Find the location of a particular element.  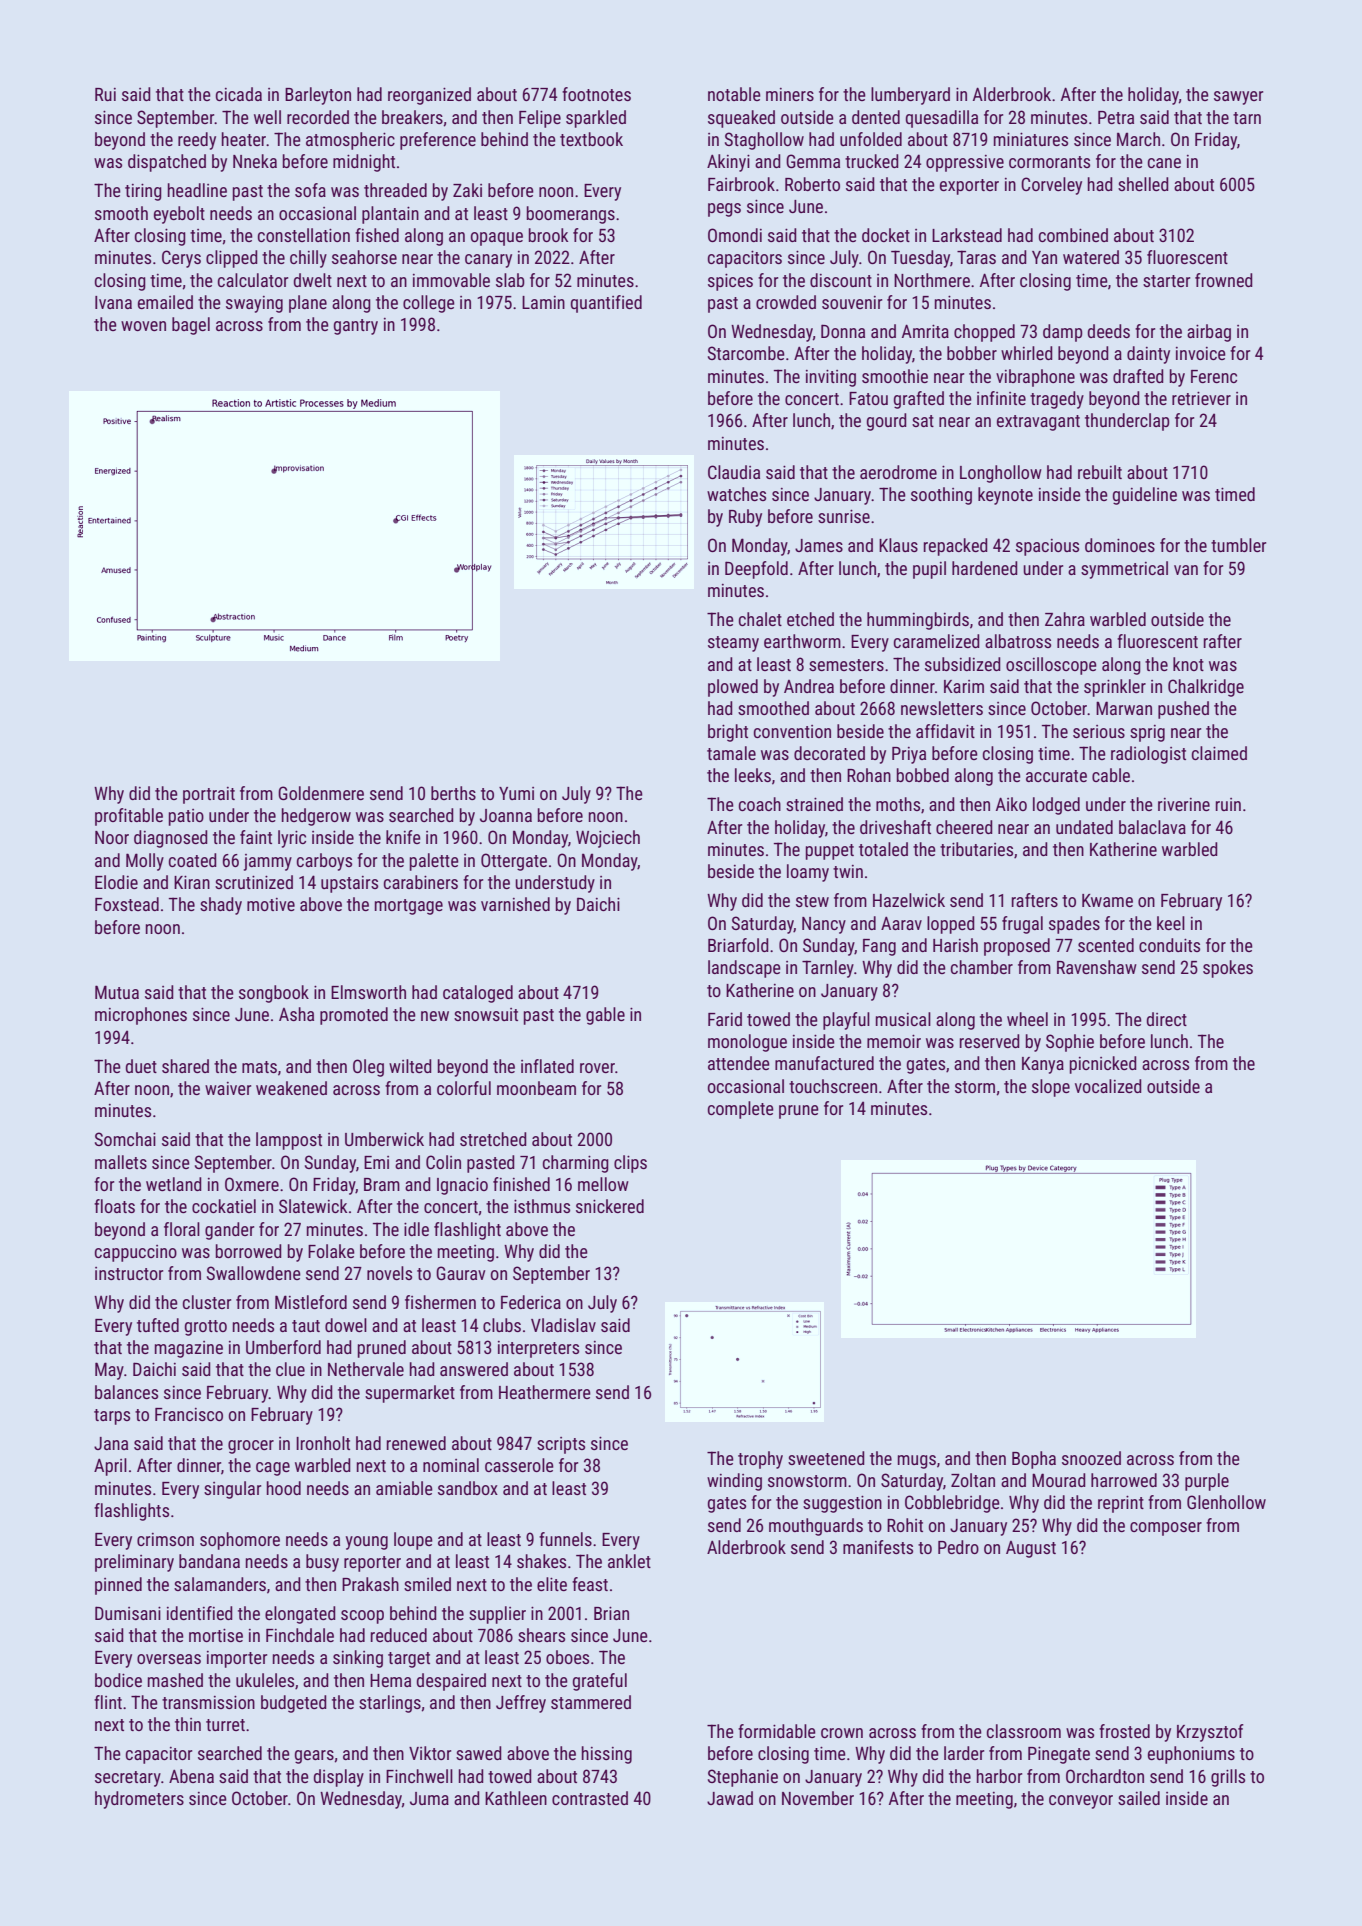

cicada is located at coordinates (239, 94).
